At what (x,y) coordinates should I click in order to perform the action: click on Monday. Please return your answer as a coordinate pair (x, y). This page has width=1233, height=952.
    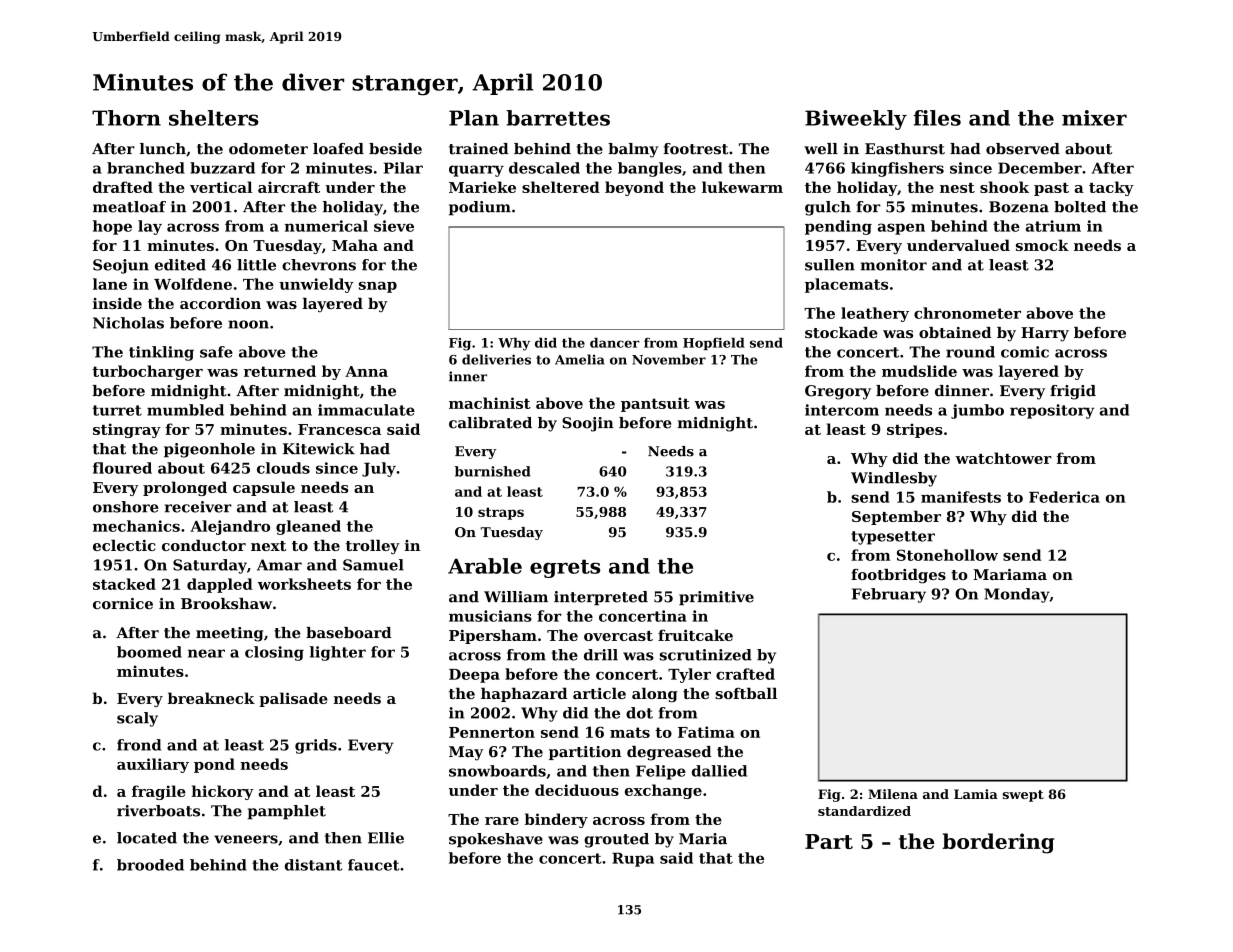
    Looking at the image, I should click on (1017, 595).
